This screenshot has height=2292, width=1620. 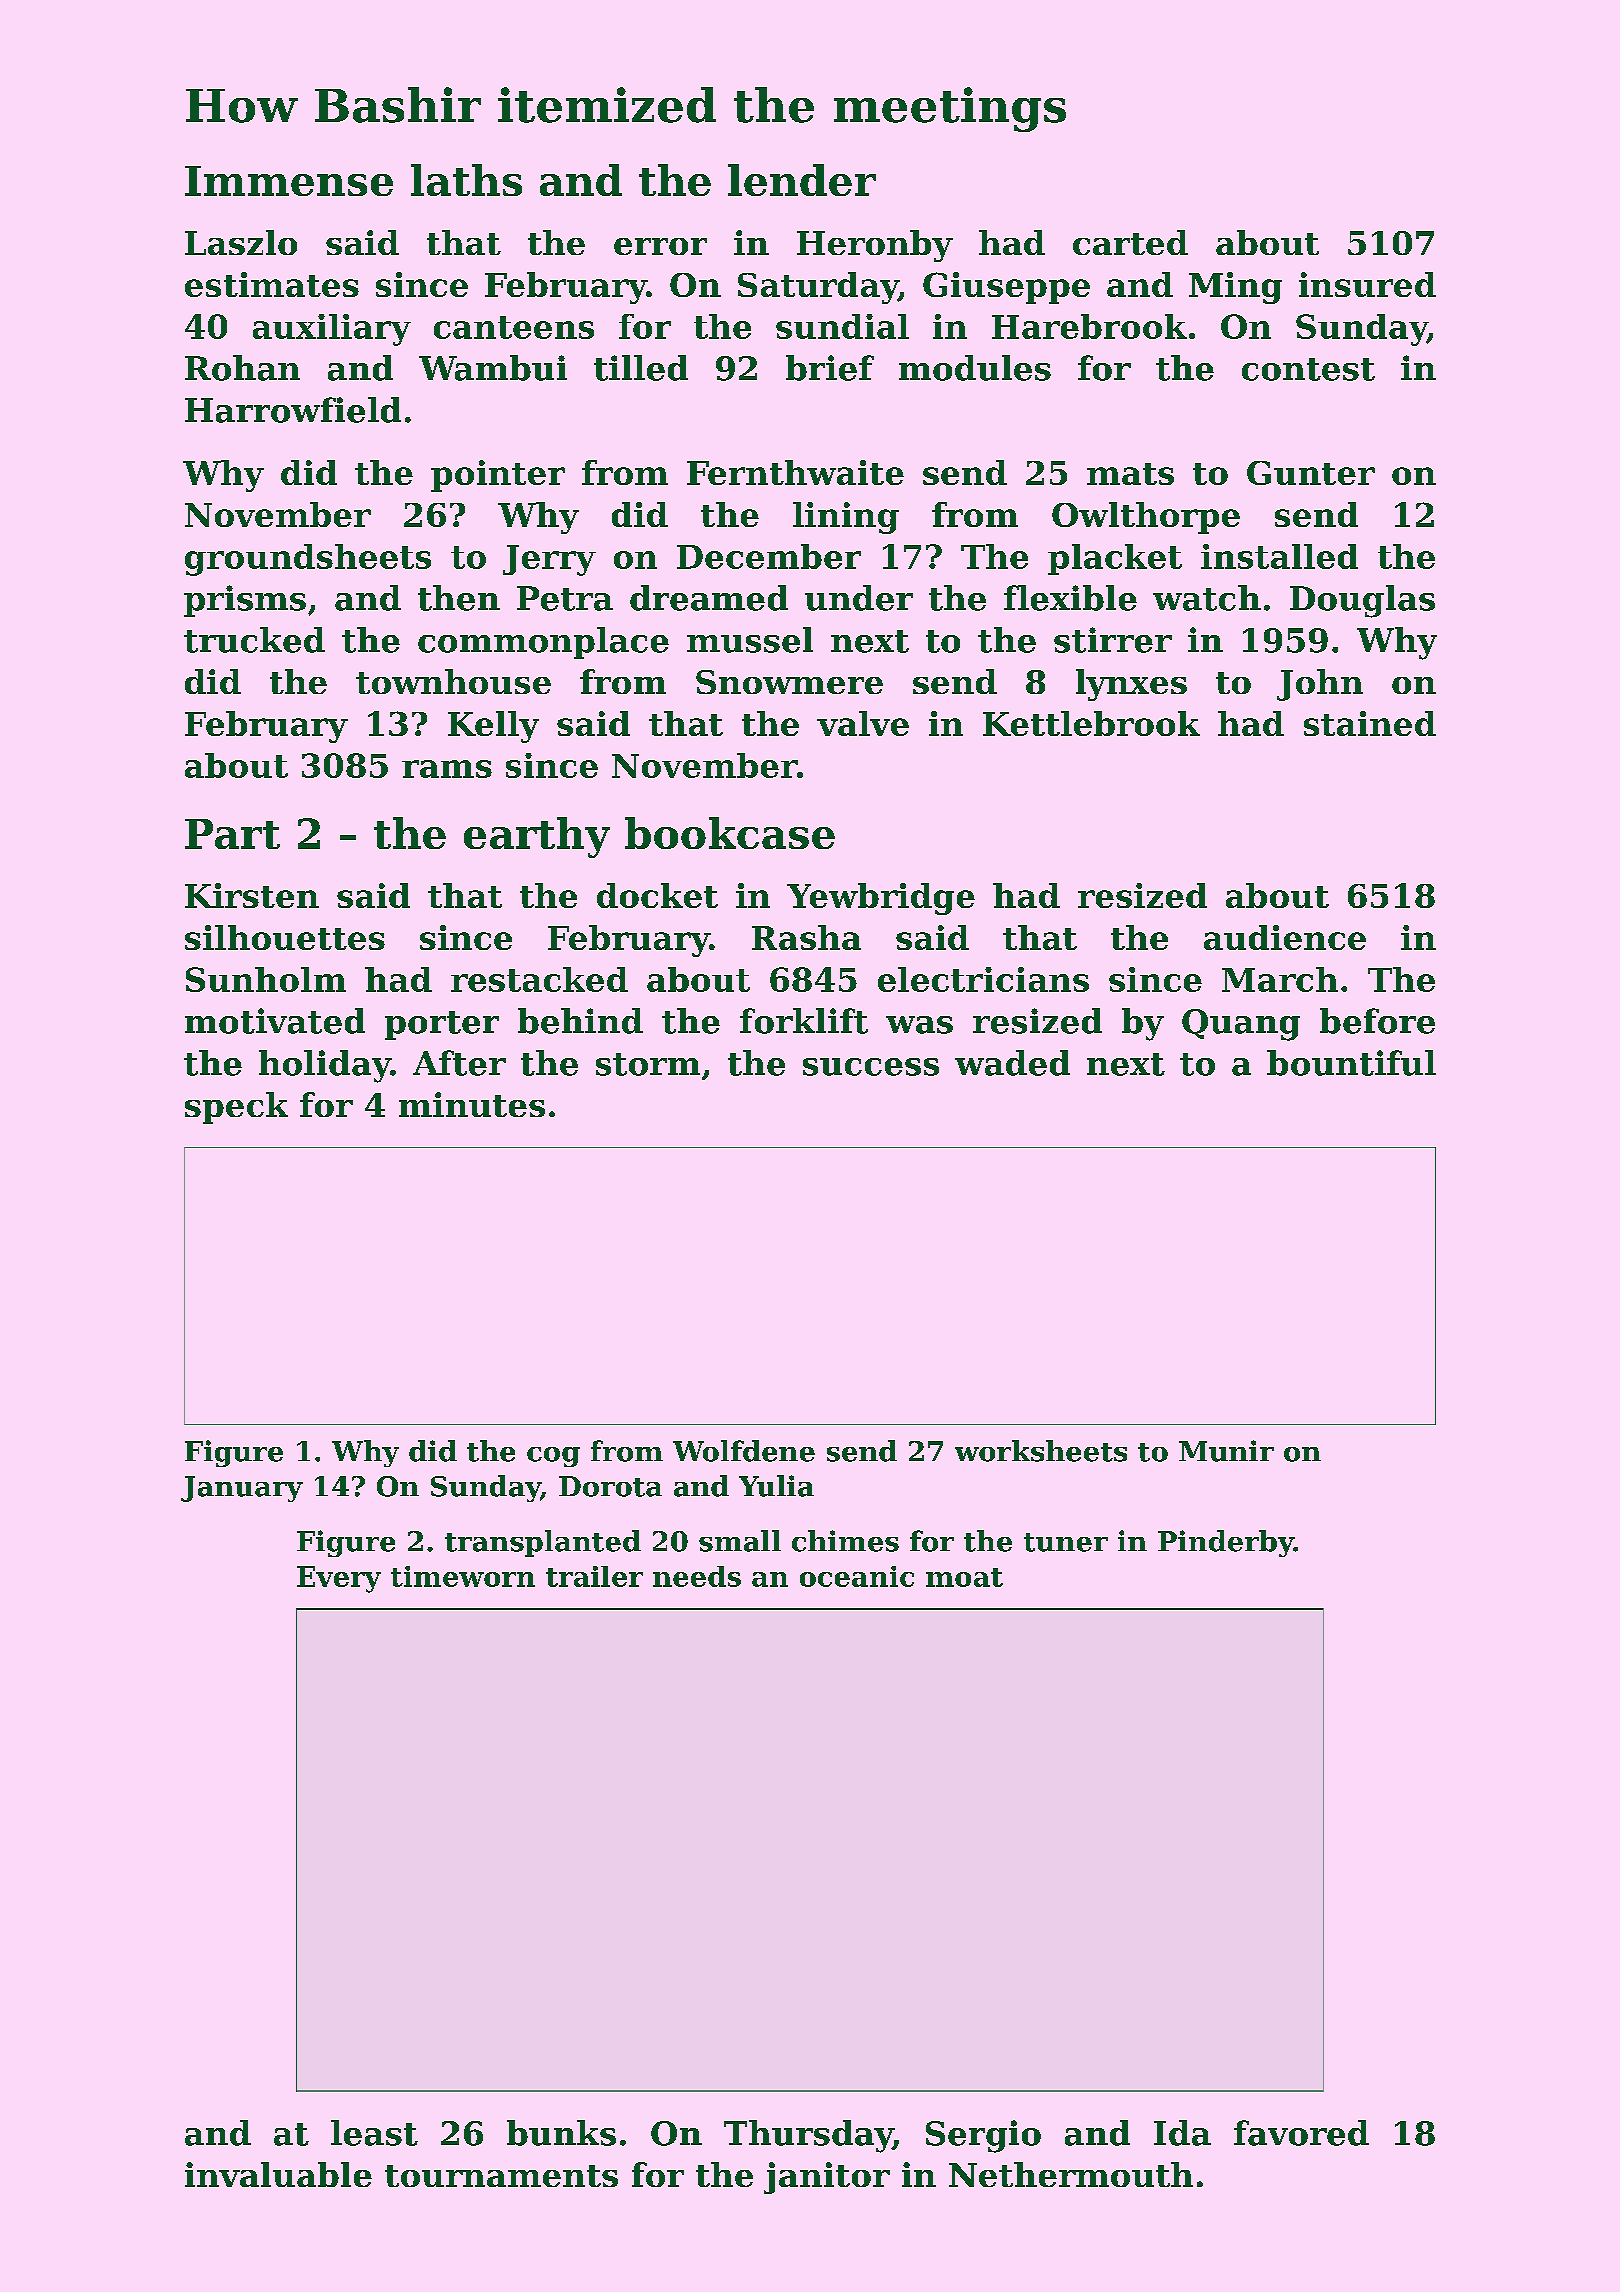 I want to click on Munir, so click(x=1226, y=1451).
